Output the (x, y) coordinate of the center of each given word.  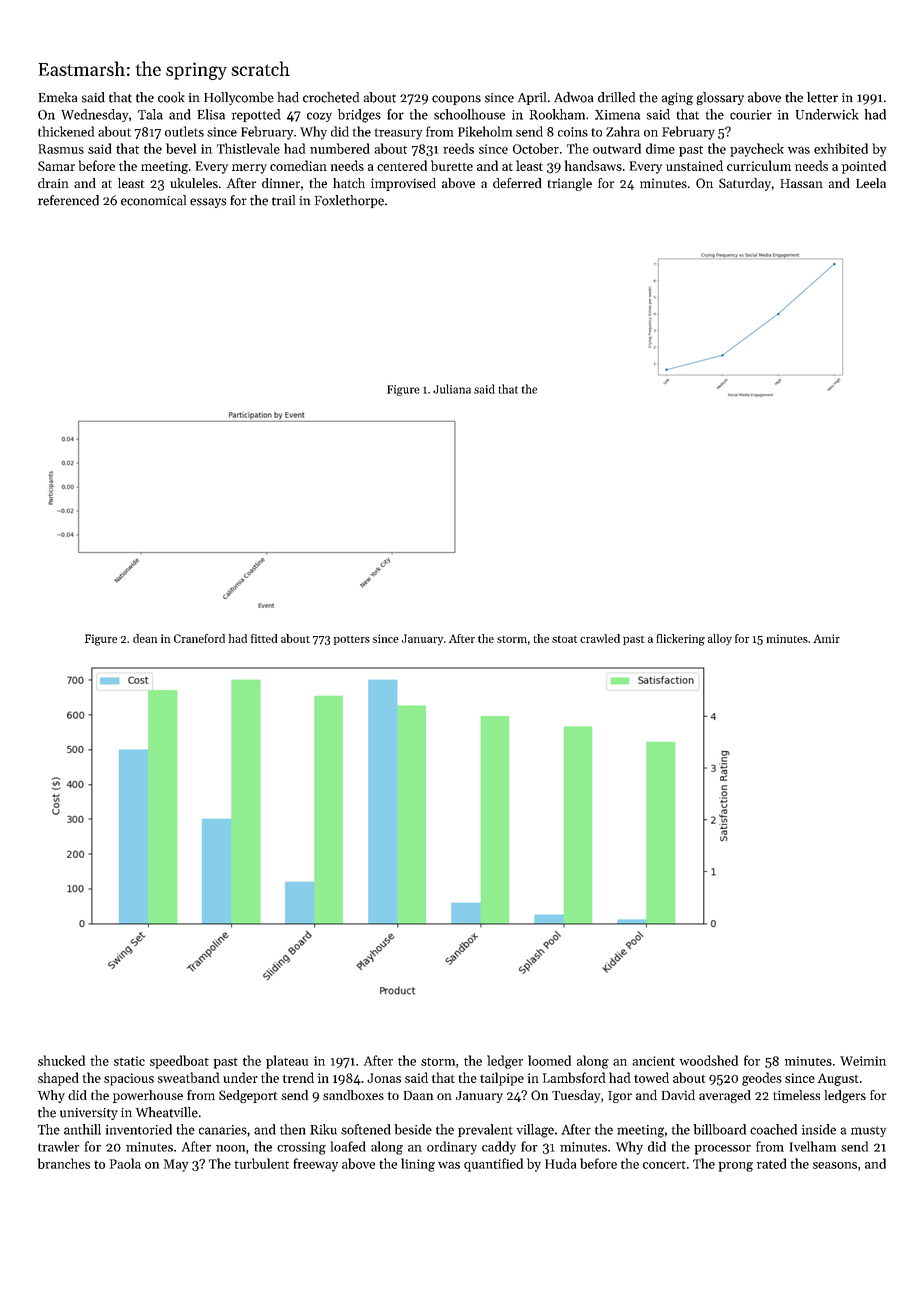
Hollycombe (239, 98)
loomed (549, 1060)
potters (352, 640)
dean (145, 638)
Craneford (199, 638)
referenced (68, 200)
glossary (720, 98)
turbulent (262, 1163)
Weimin (863, 1061)
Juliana (452, 389)
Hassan (802, 183)
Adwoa (574, 97)
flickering (680, 640)
